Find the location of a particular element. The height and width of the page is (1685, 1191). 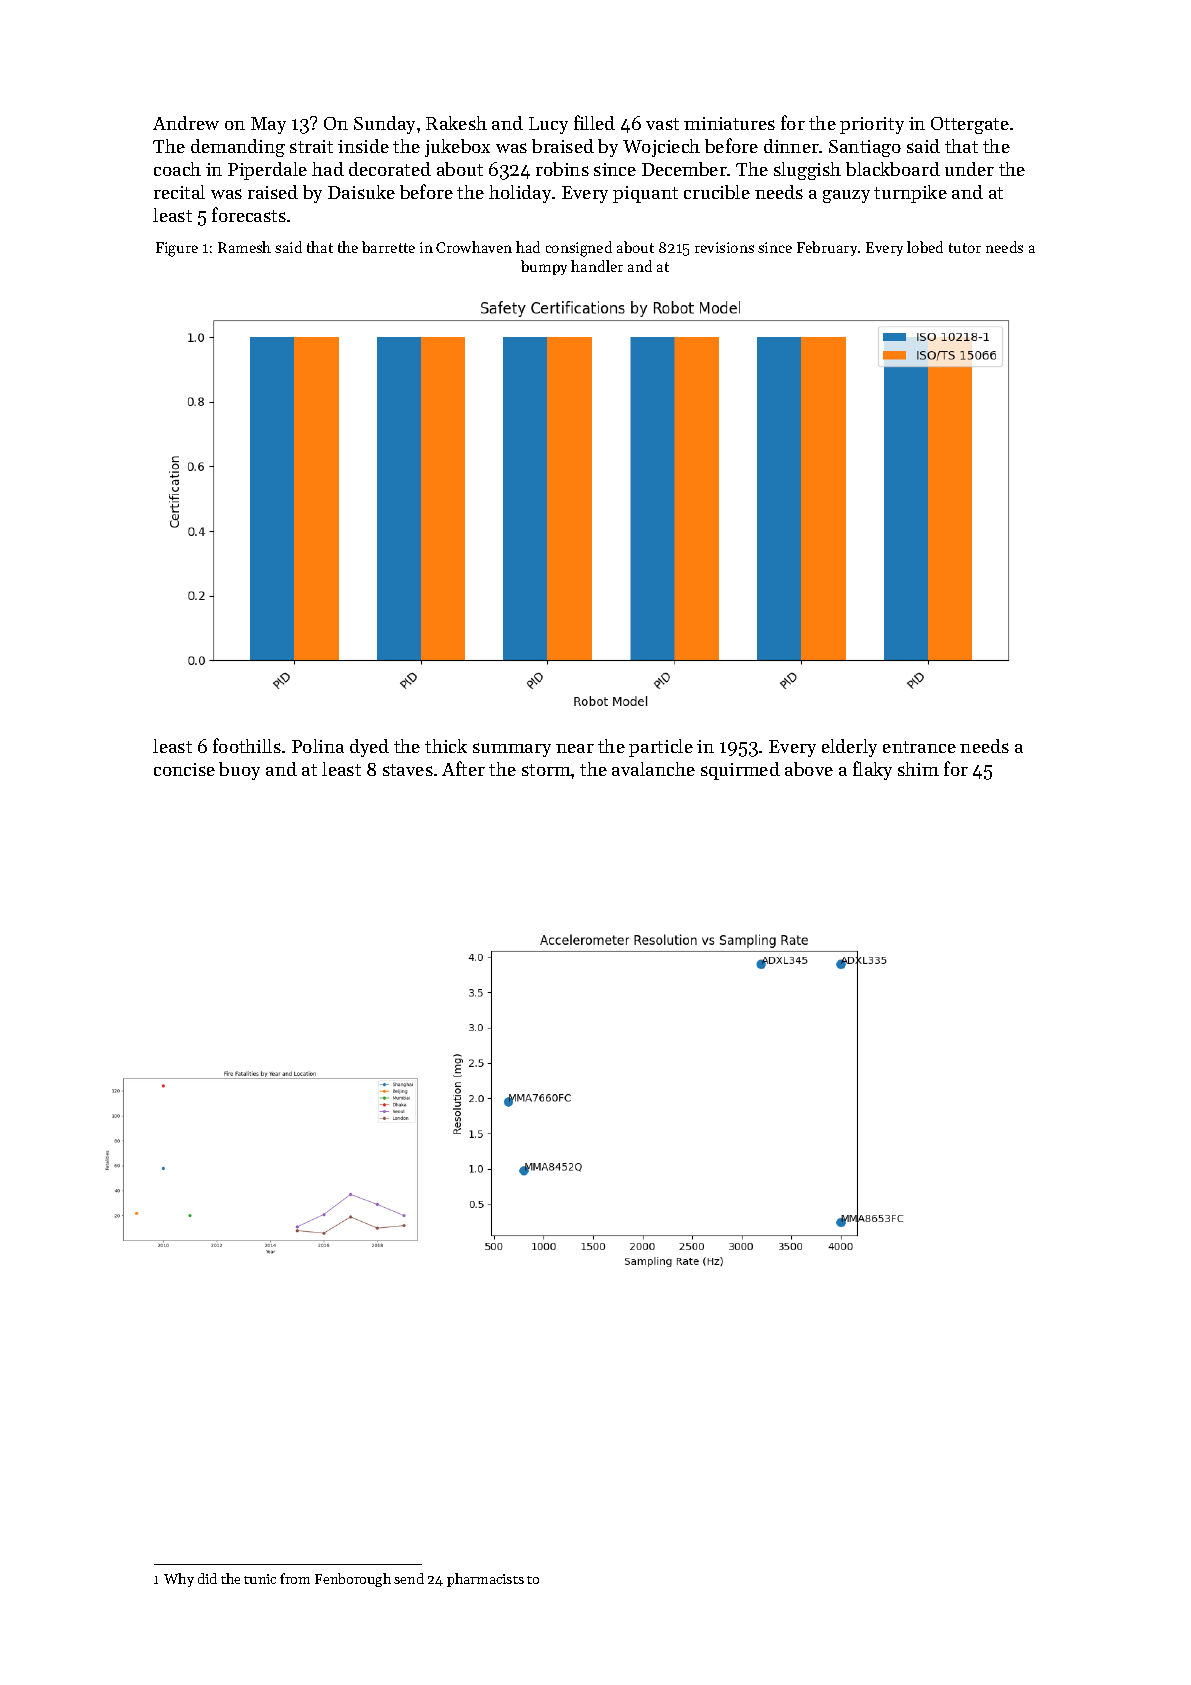

did is located at coordinates (207, 1578).
